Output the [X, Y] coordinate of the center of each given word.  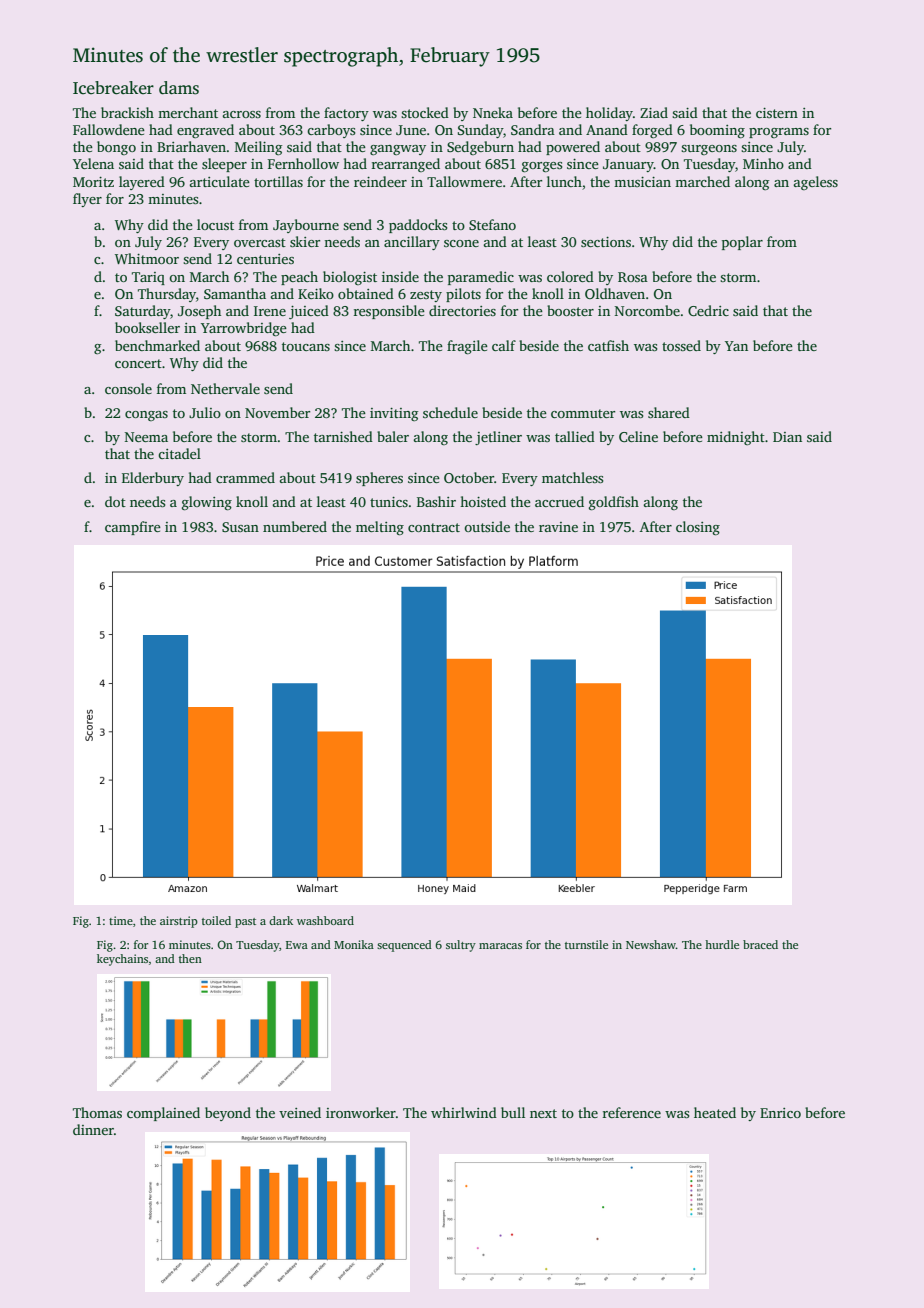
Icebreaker [113, 88]
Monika [354, 944]
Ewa [297, 945]
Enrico [780, 1113]
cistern [777, 113]
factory [346, 114]
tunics [389, 502]
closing [698, 528]
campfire [133, 528]
